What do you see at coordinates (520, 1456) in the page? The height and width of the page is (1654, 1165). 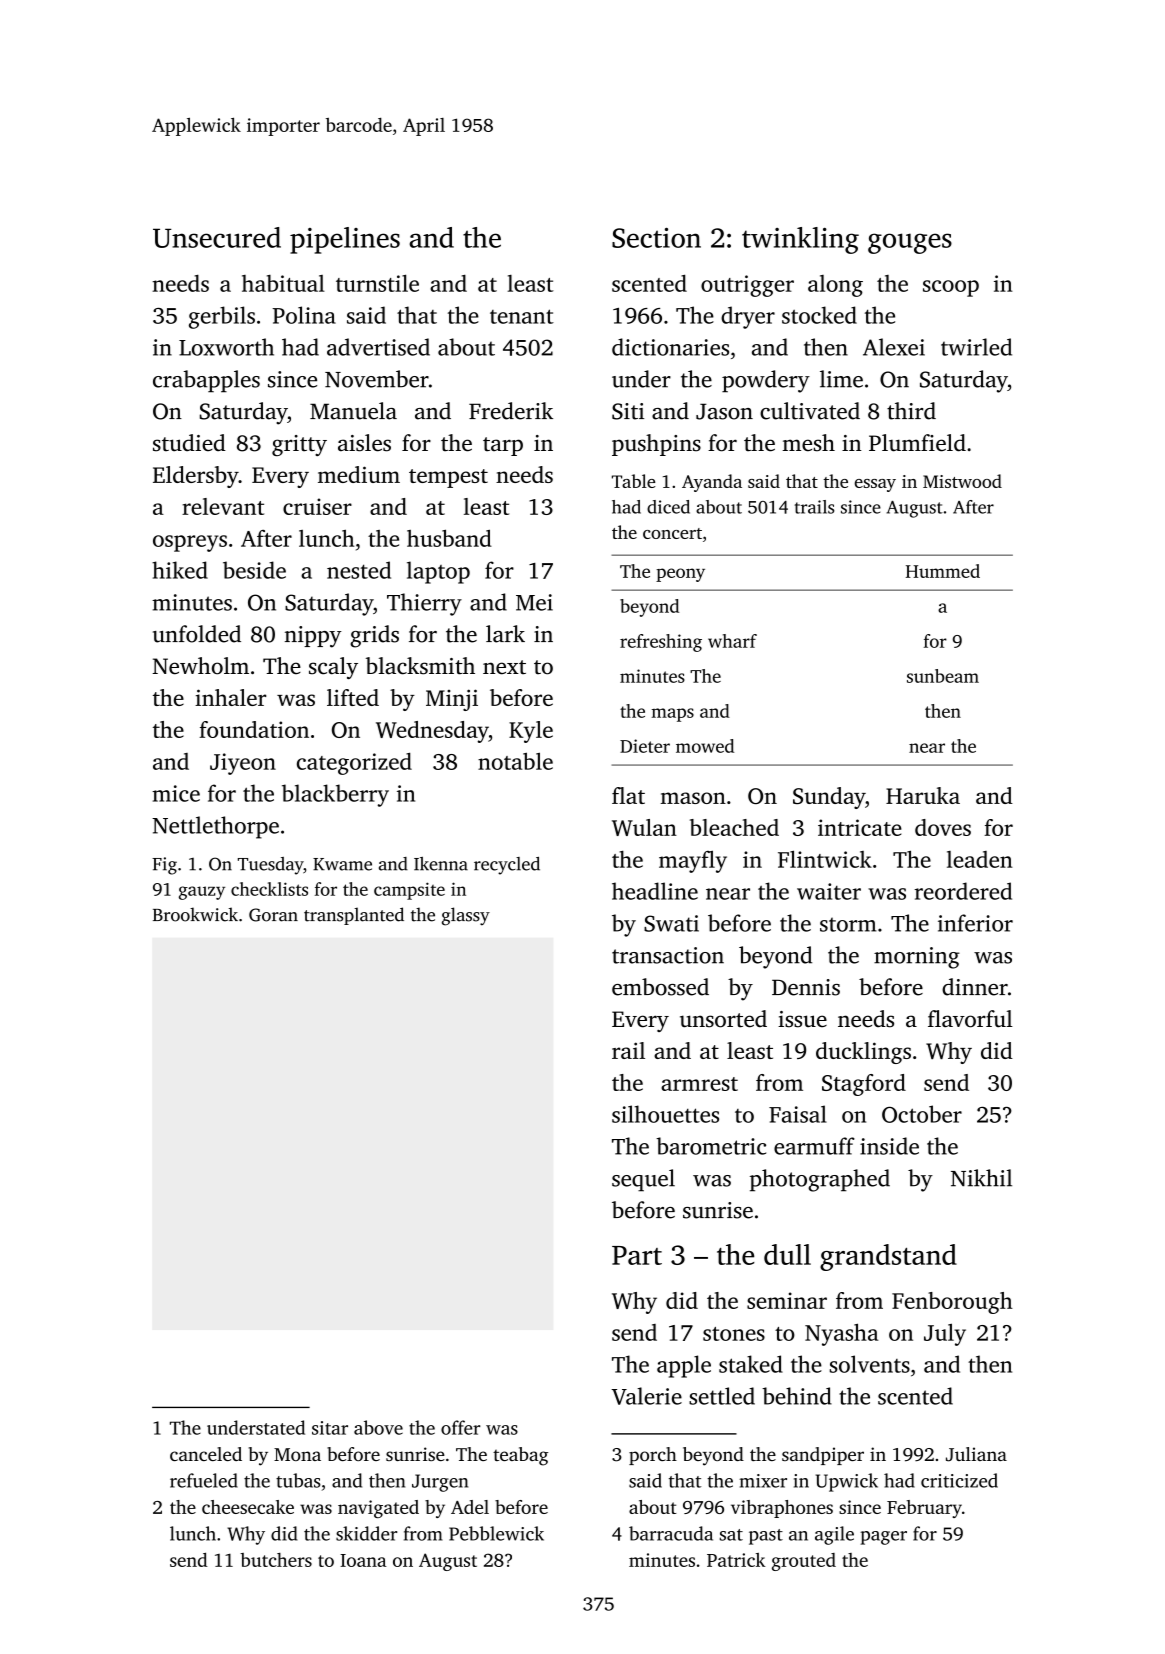 I see `teabag` at bounding box center [520, 1456].
